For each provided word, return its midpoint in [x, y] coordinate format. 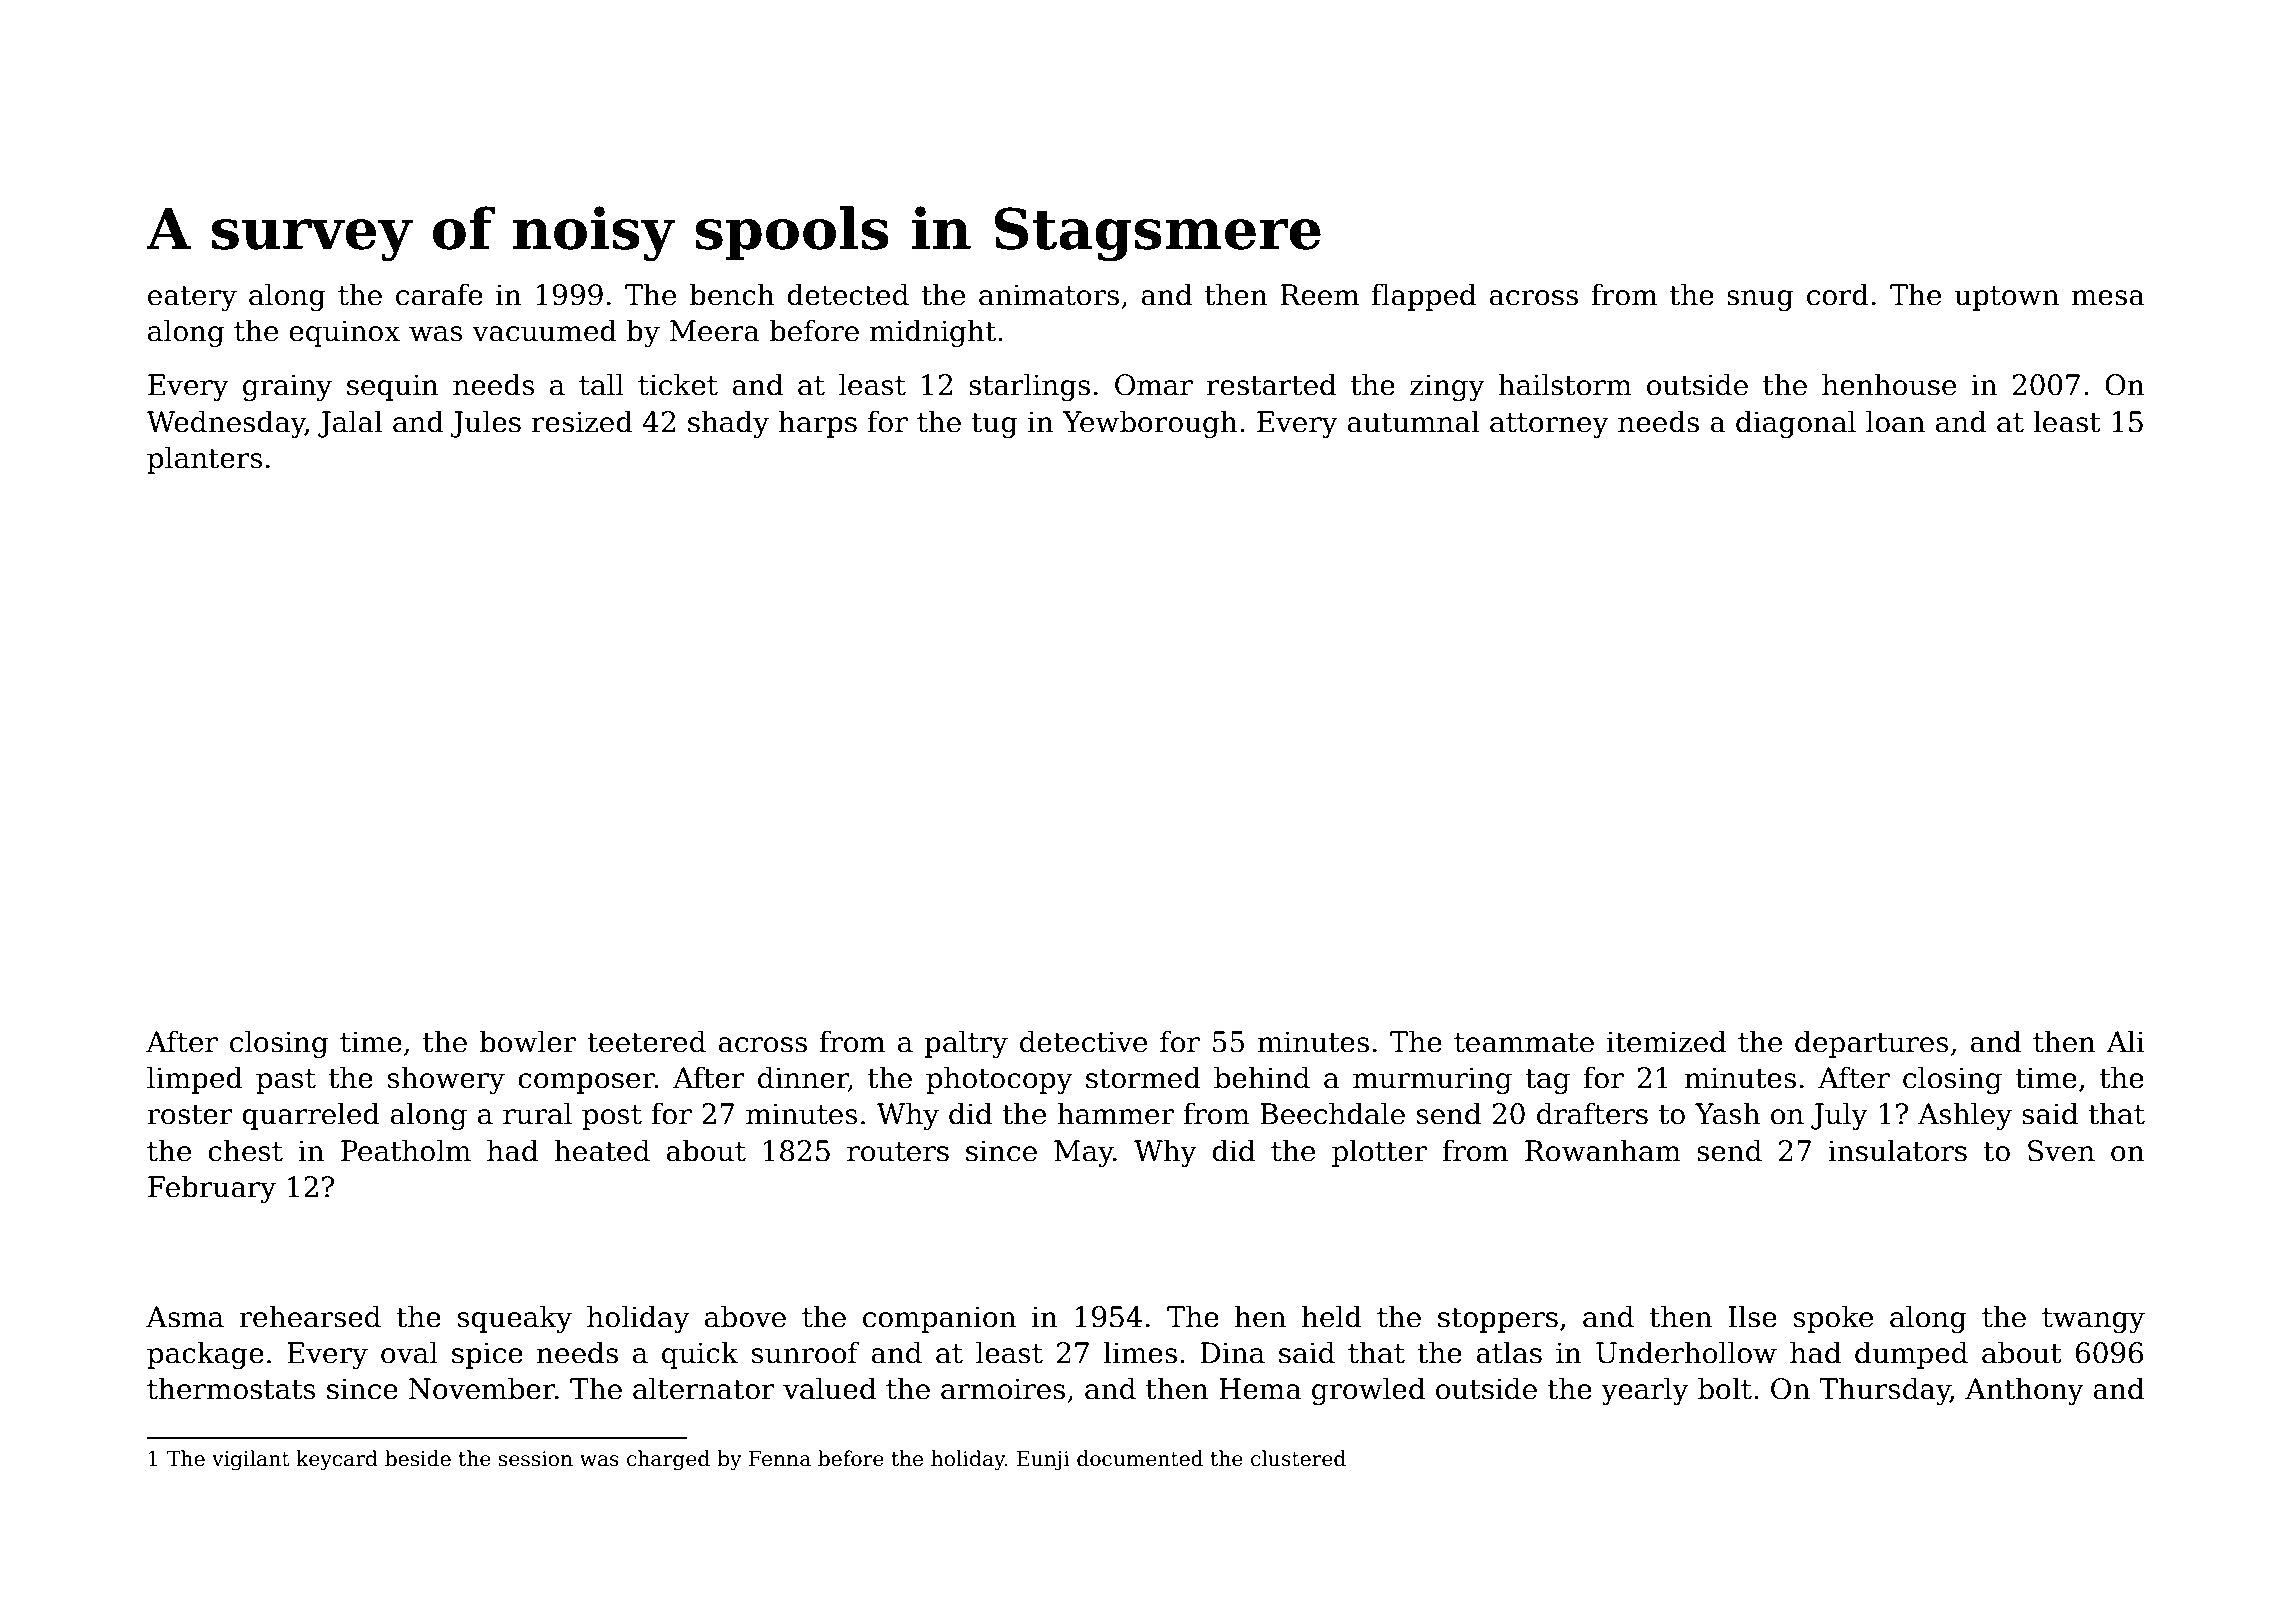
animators [1049, 295]
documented [1140, 1458]
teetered [646, 1041]
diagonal [1796, 424]
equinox [344, 333]
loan [1895, 421]
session [535, 1459]
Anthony [2024, 1391]
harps [818, 424]
